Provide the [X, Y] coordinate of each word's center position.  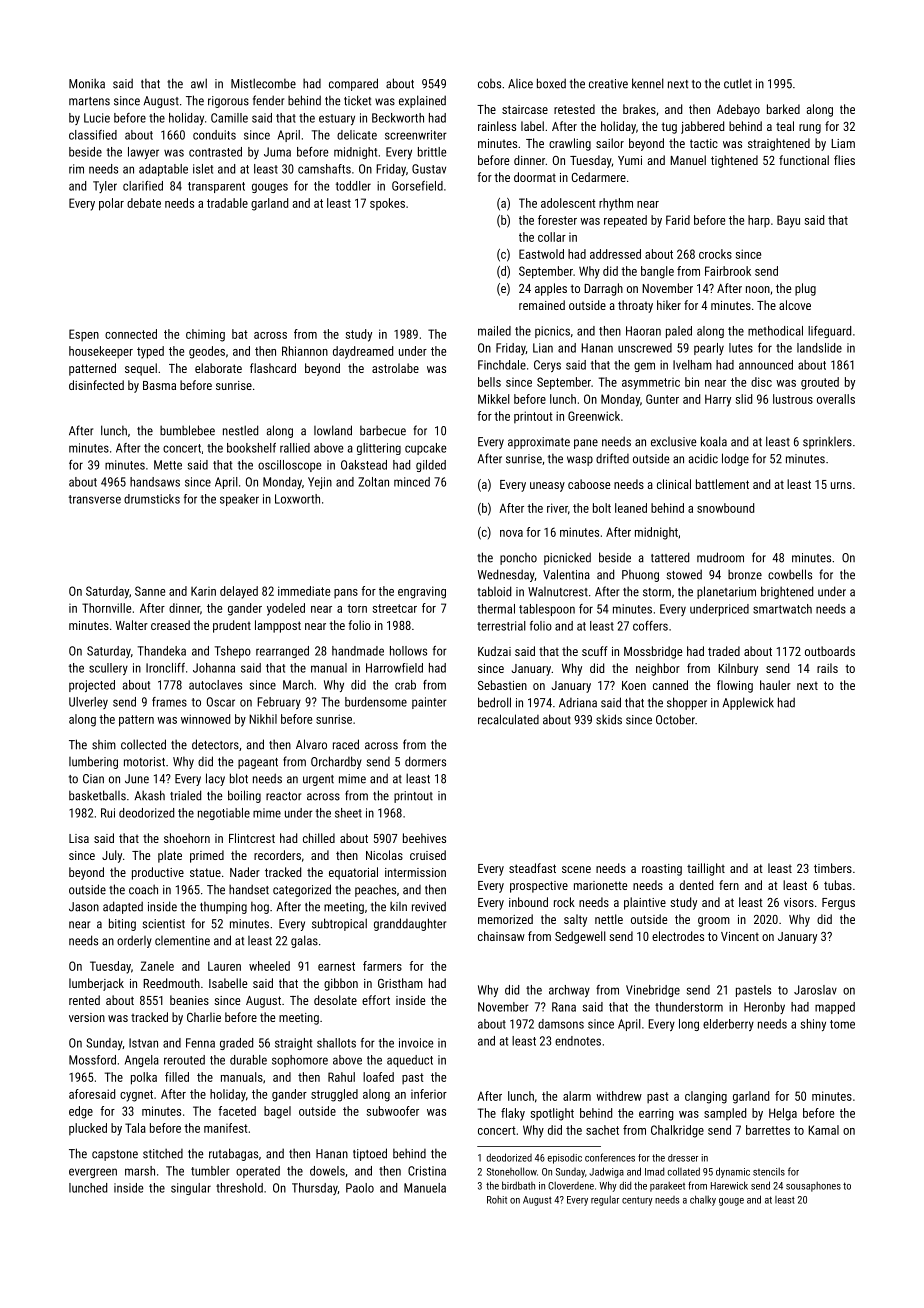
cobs [489, 84]
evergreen [93, 1173]
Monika [87, 83]
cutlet [738, 83]
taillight [706, 869]
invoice [416, 1043]
